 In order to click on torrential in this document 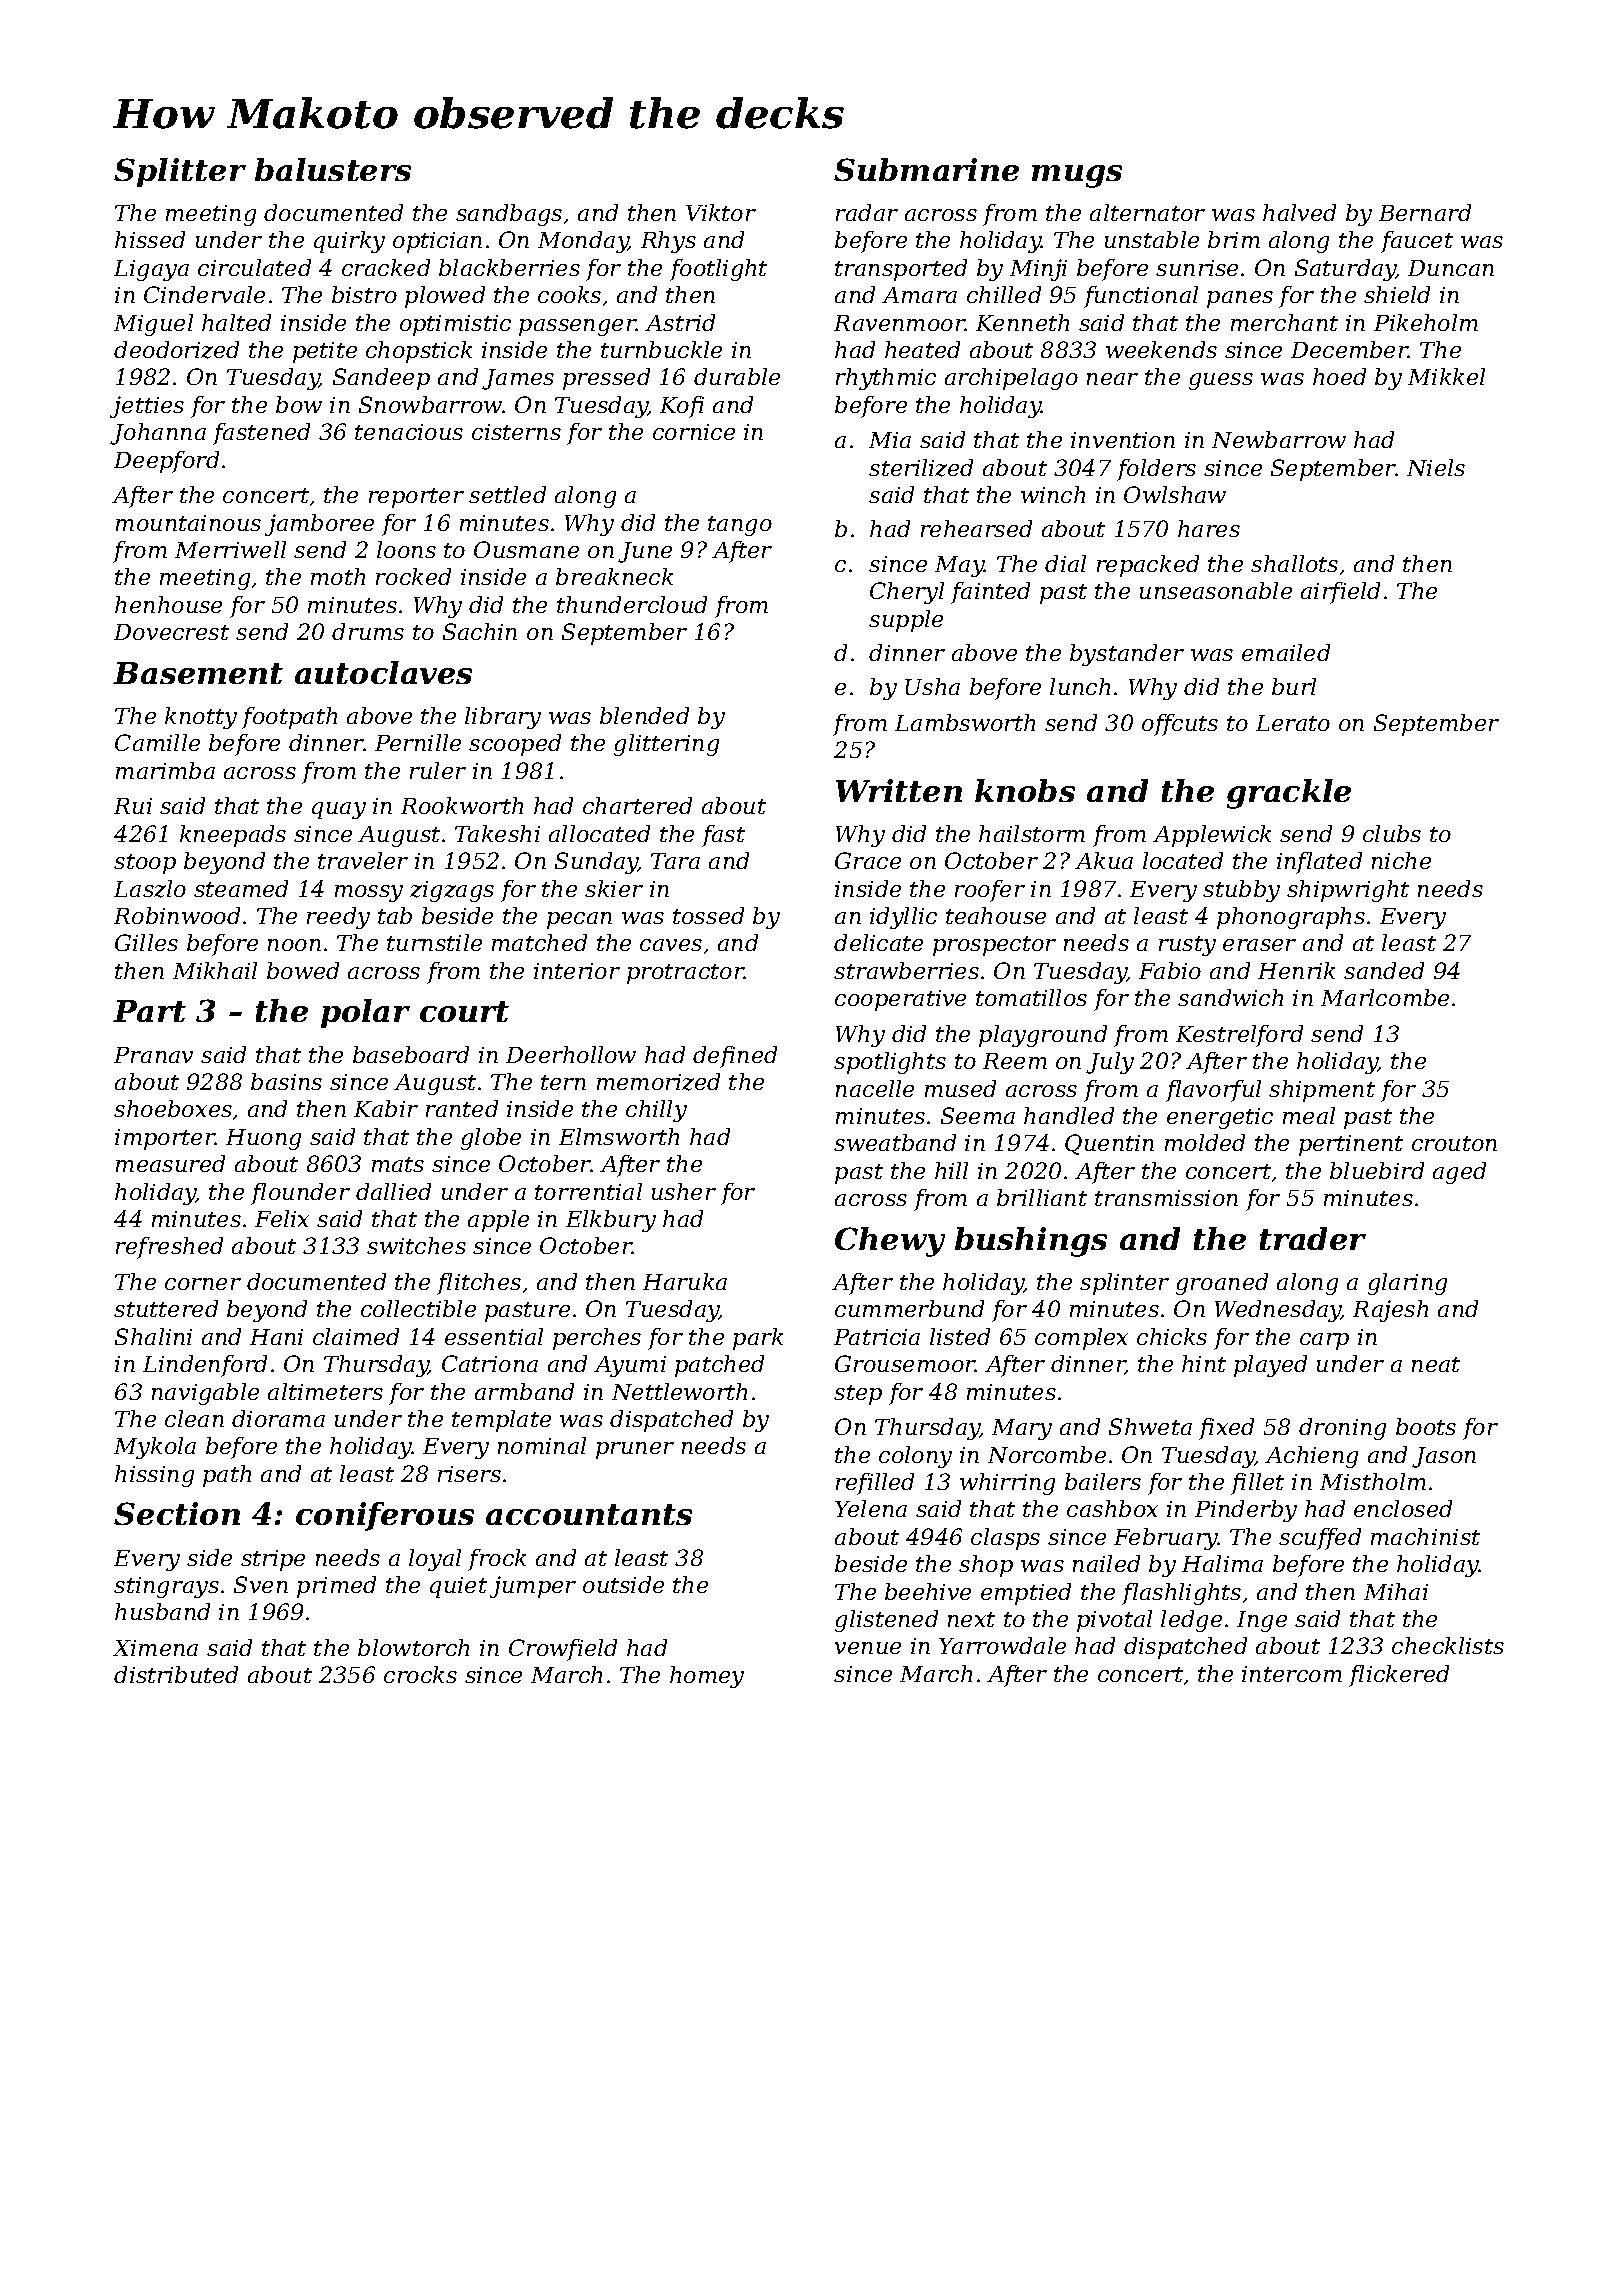, I will do `click(588, 1191)`.
